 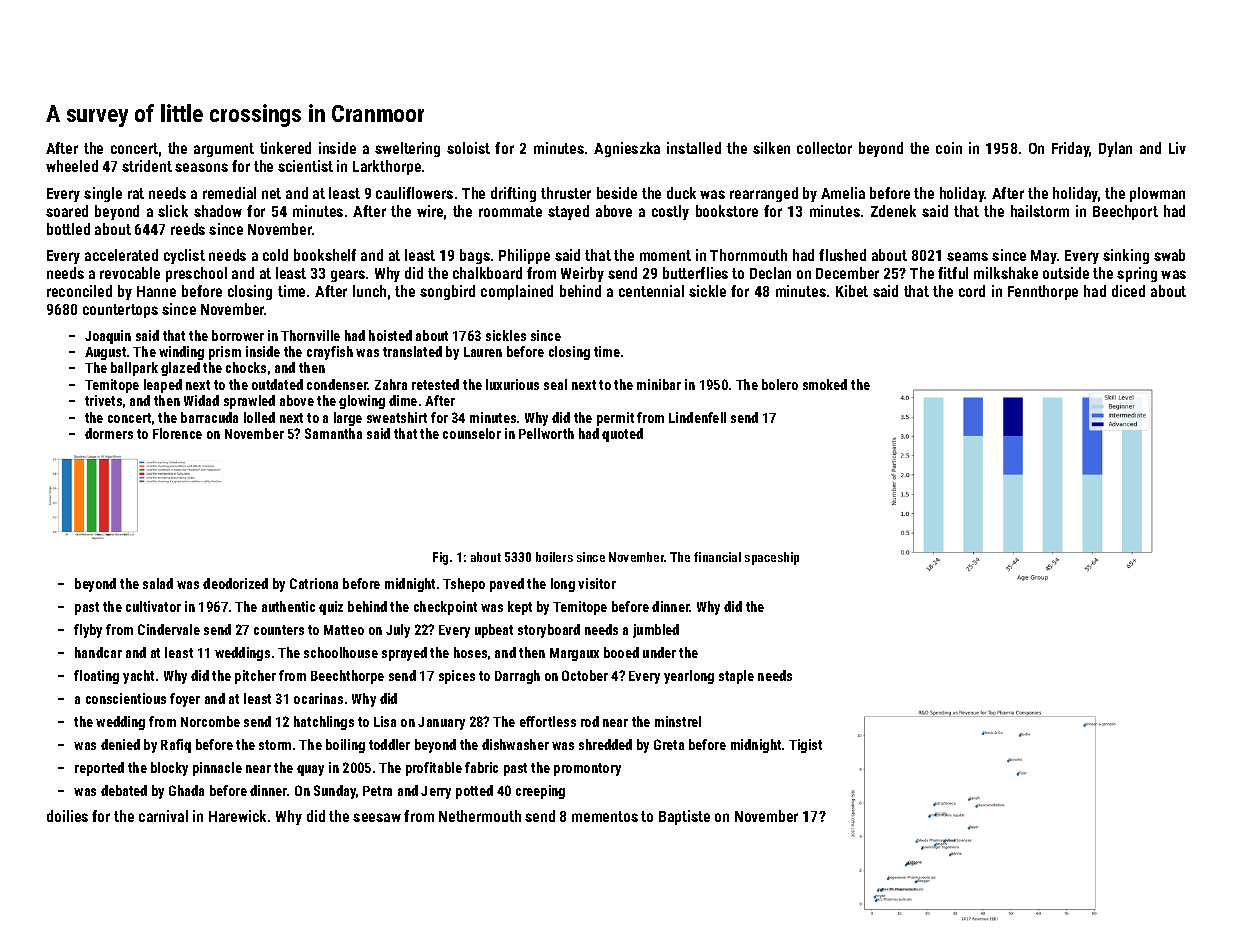 What do you see at coordinates (345, 746) in the screenshot?
I see `boiling` at bounding box center [345, 746].
